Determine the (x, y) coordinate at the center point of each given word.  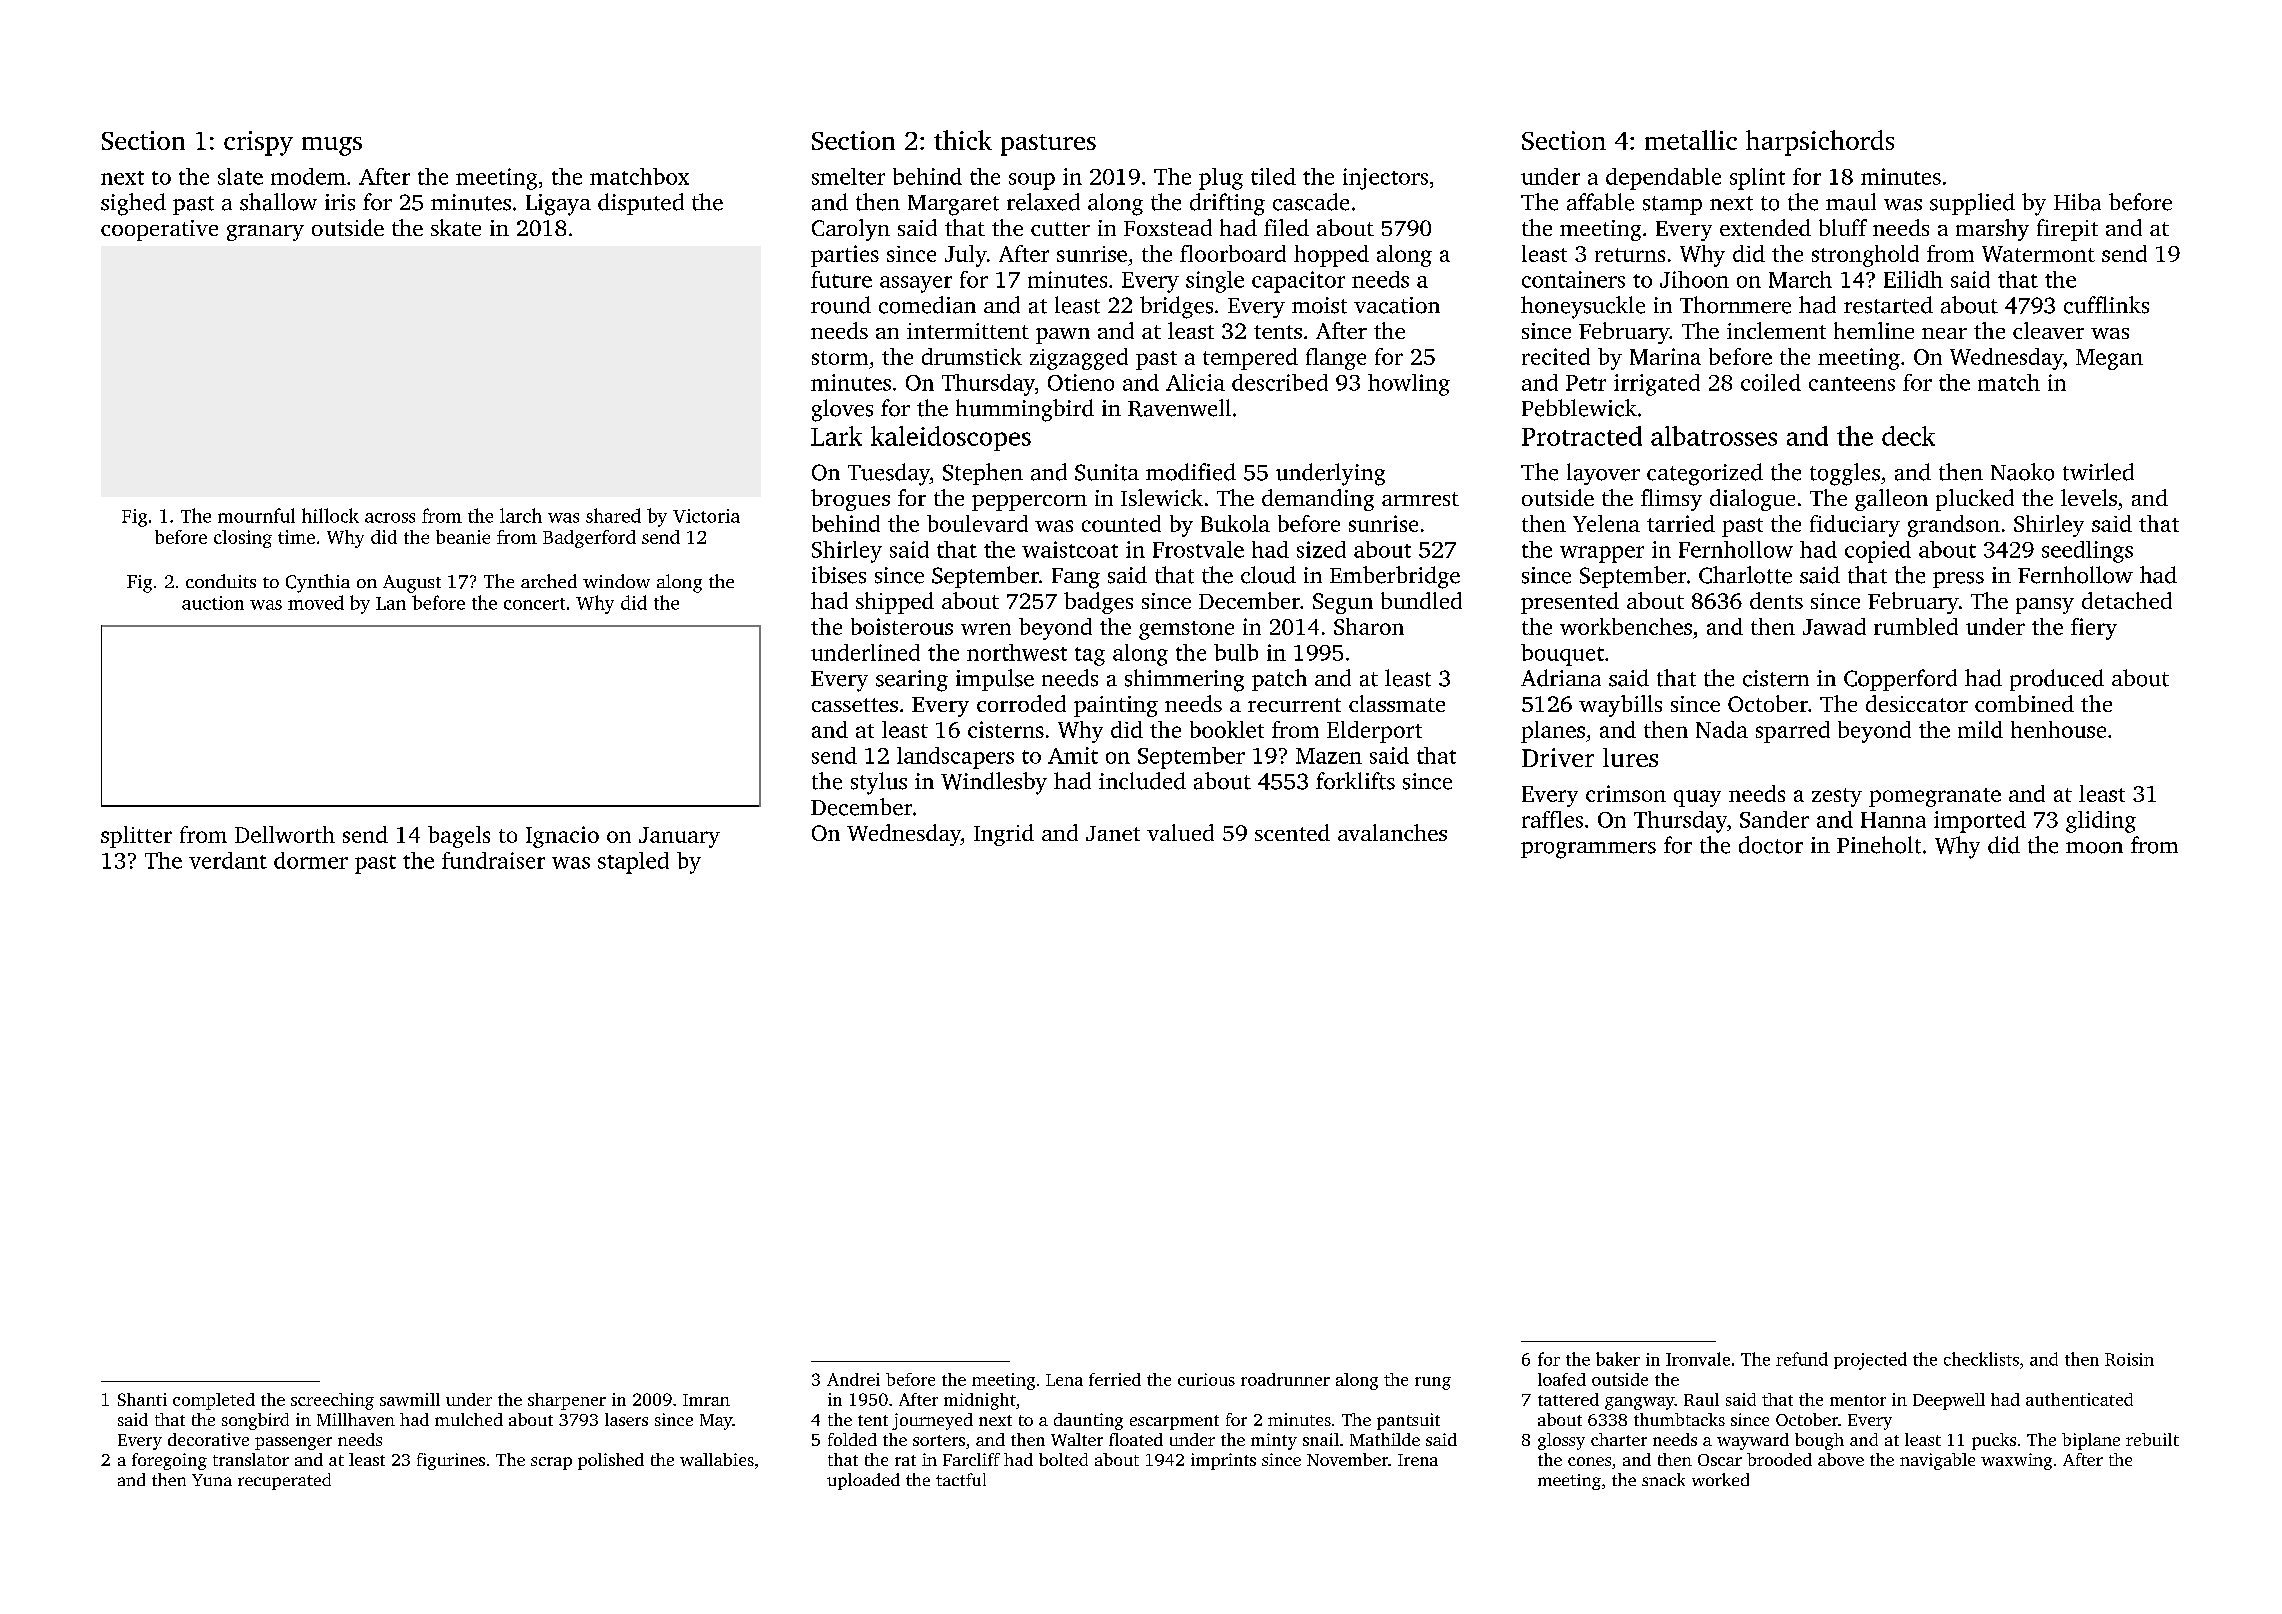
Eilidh (1913, 279)
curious (1206, 1379)
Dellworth (285, 834)
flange (1336, 359)
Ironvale (1698, 1359)
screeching (332, 1401)
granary (265, 233)
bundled (1421, 600)
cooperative (159, 230)
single (1215, 282)
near (1944, 333)
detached (2127, 600)
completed (214, 1401)
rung (1433, 1383)
